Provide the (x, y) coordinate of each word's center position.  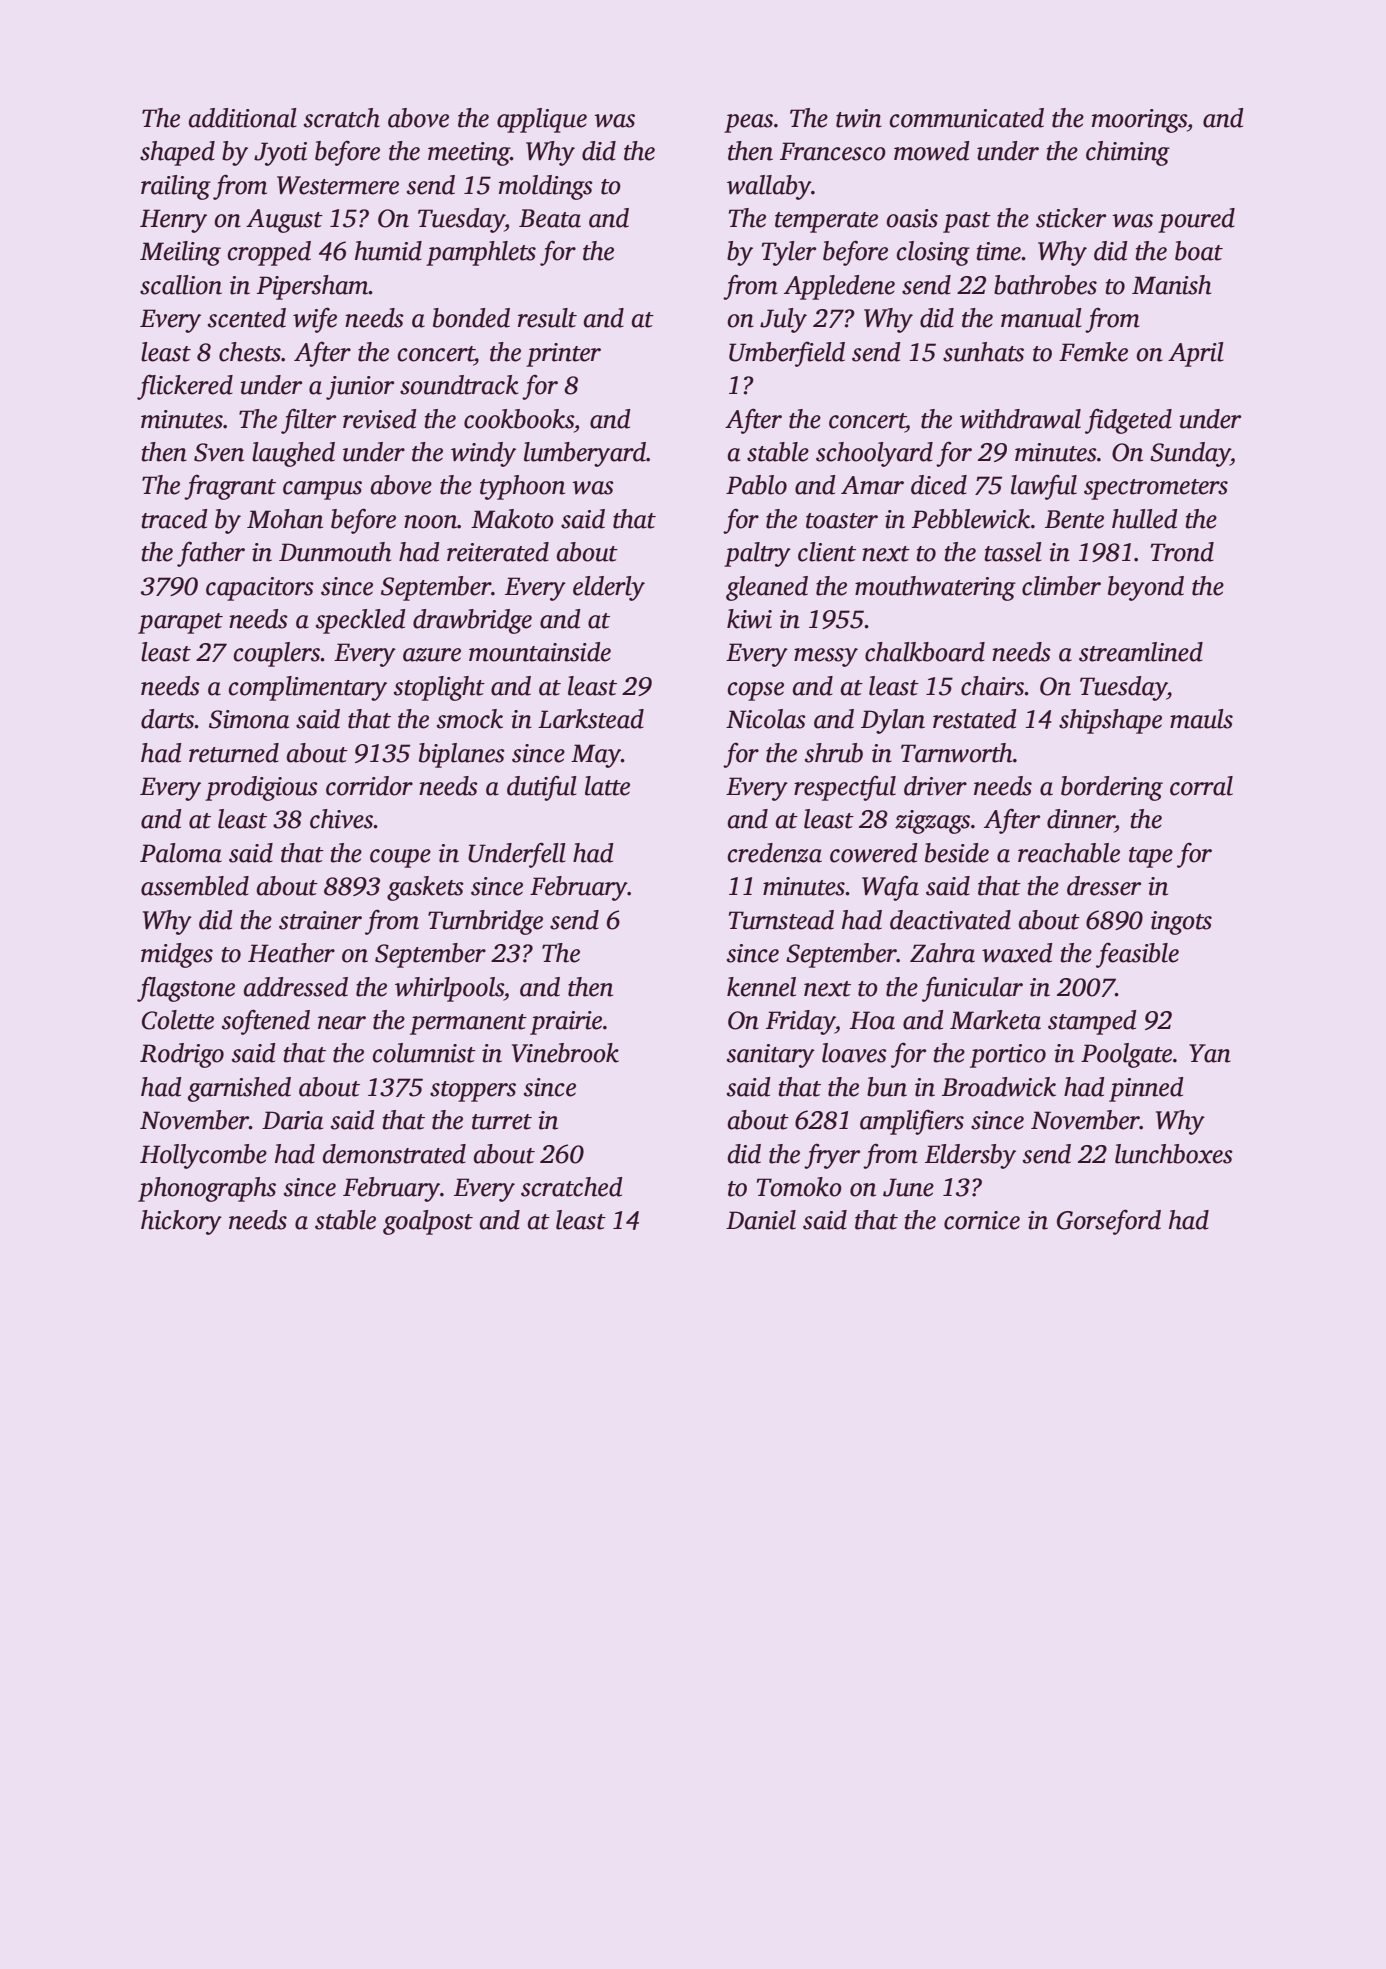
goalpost (428, 1222)
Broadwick (999, 1087)
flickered (185, 387)
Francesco (833, 151)
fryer (832, 1156)
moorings (1139, 121)
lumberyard (585, 454)
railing (176, 187)
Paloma (181, 853)
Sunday (1190, 454)
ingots (1181, 923)
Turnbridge (485, 922)
